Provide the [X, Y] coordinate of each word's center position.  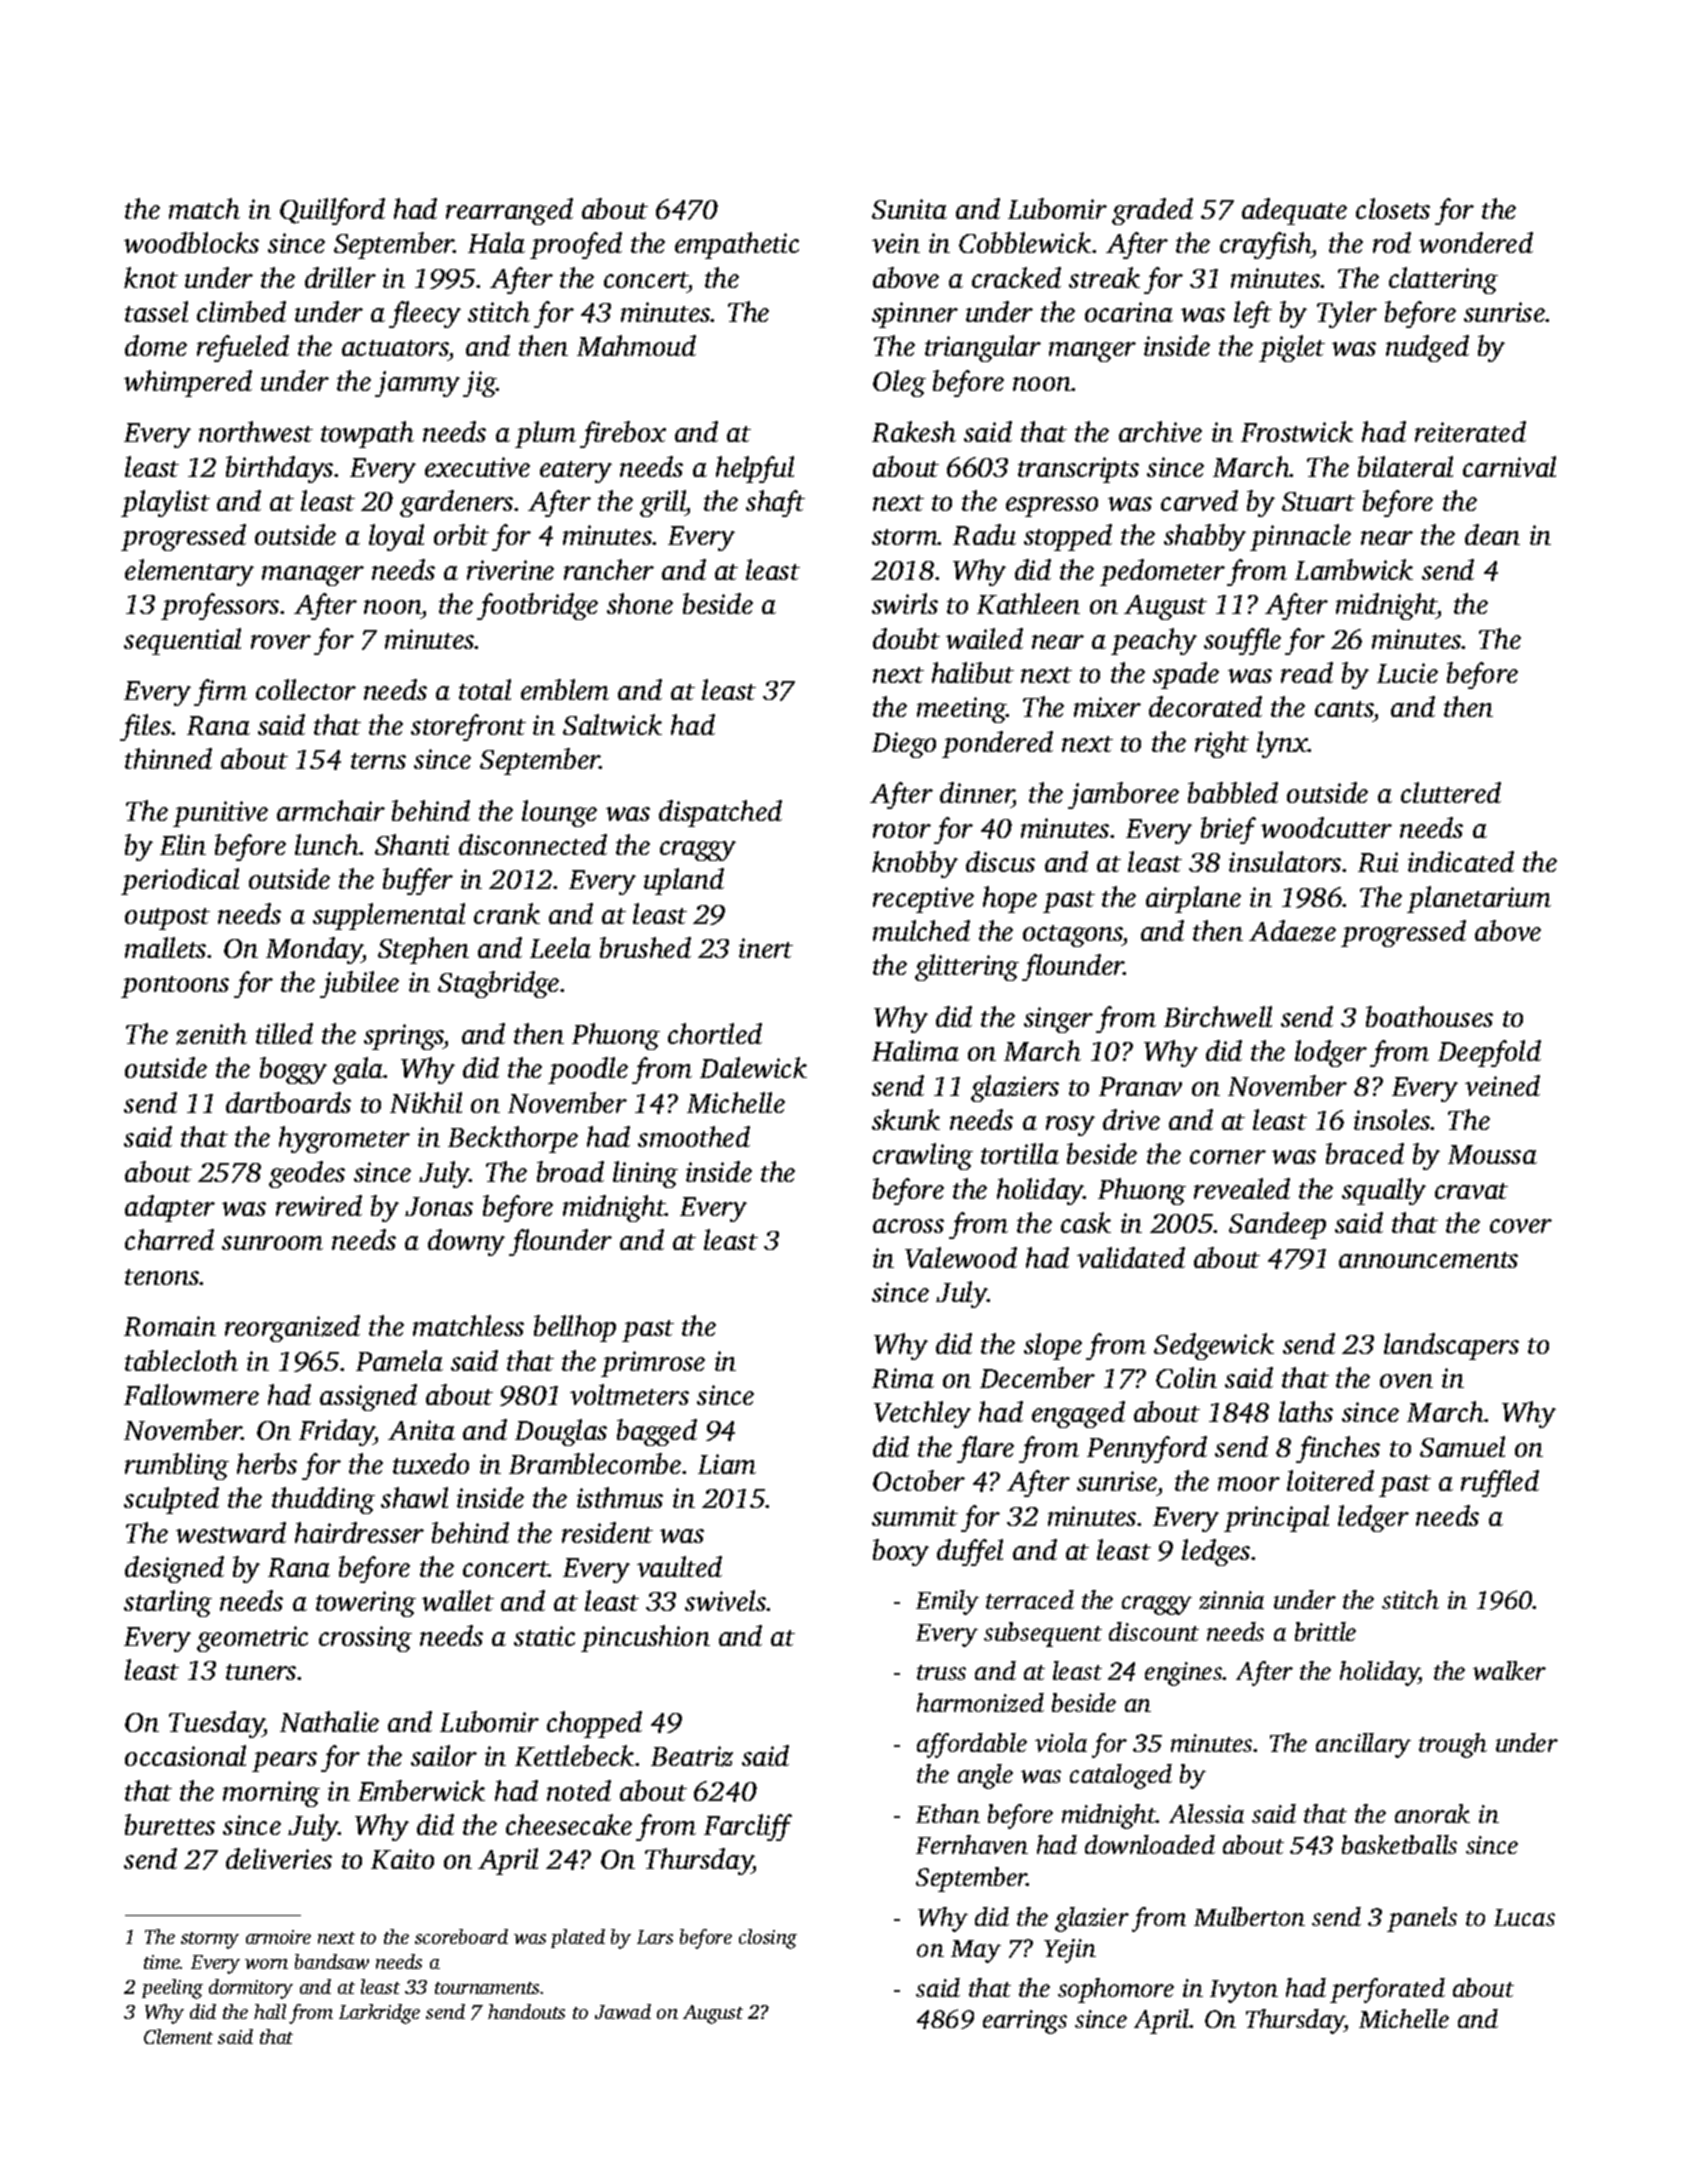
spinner [915, 315]
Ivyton [1244, 1991]
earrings [1025, 2022]
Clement [178, 2036]
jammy [417, 384]
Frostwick [1297, 431]
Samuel [1462, 1446]
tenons [162, 1277]
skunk [906, 1119]
